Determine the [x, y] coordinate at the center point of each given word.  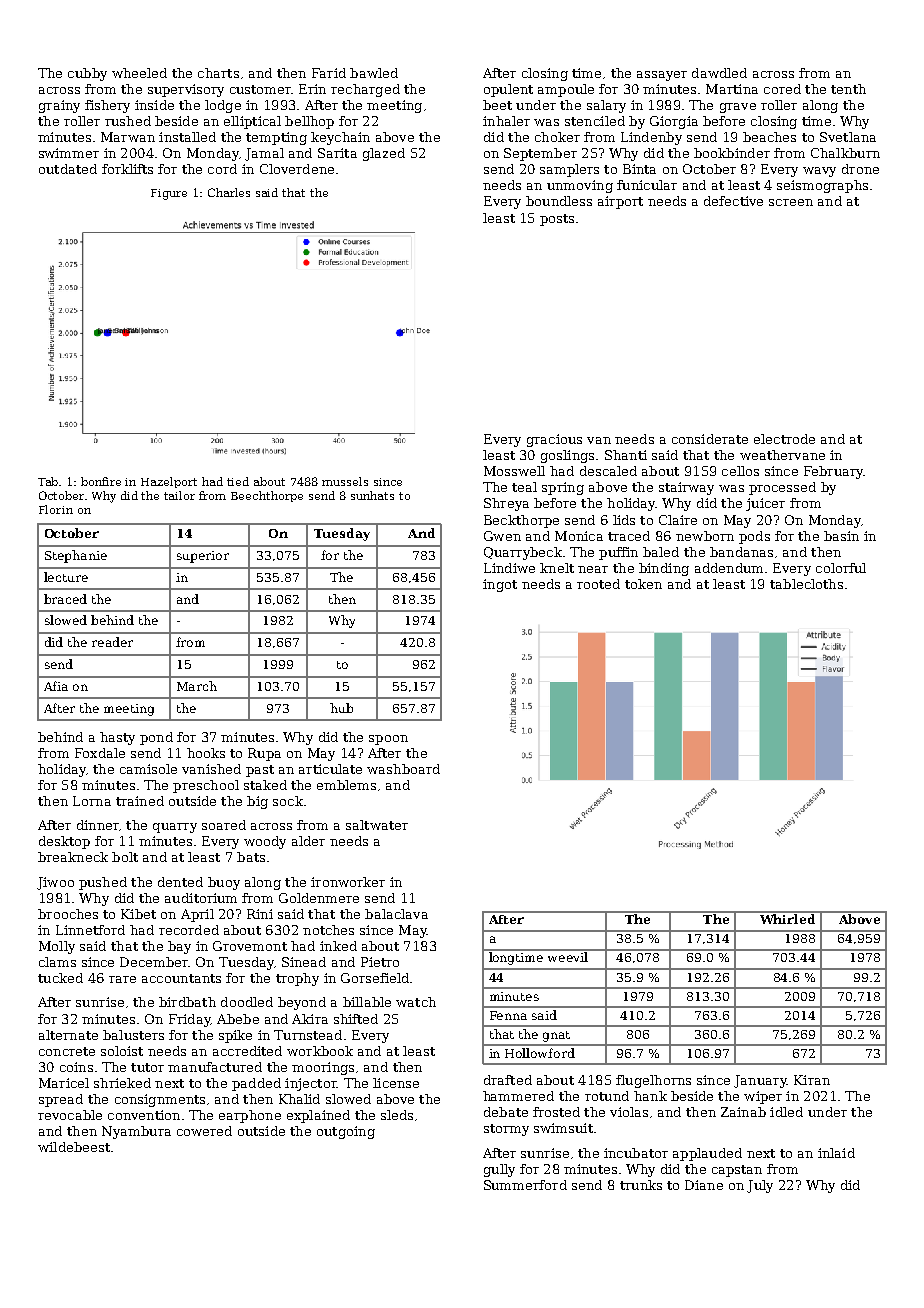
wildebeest [74, 1147]
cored [782, 89]
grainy [59, 106]
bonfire [101, 481]
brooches [68, 914]
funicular [647, 185]
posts [557, 220]
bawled [374, 73]
